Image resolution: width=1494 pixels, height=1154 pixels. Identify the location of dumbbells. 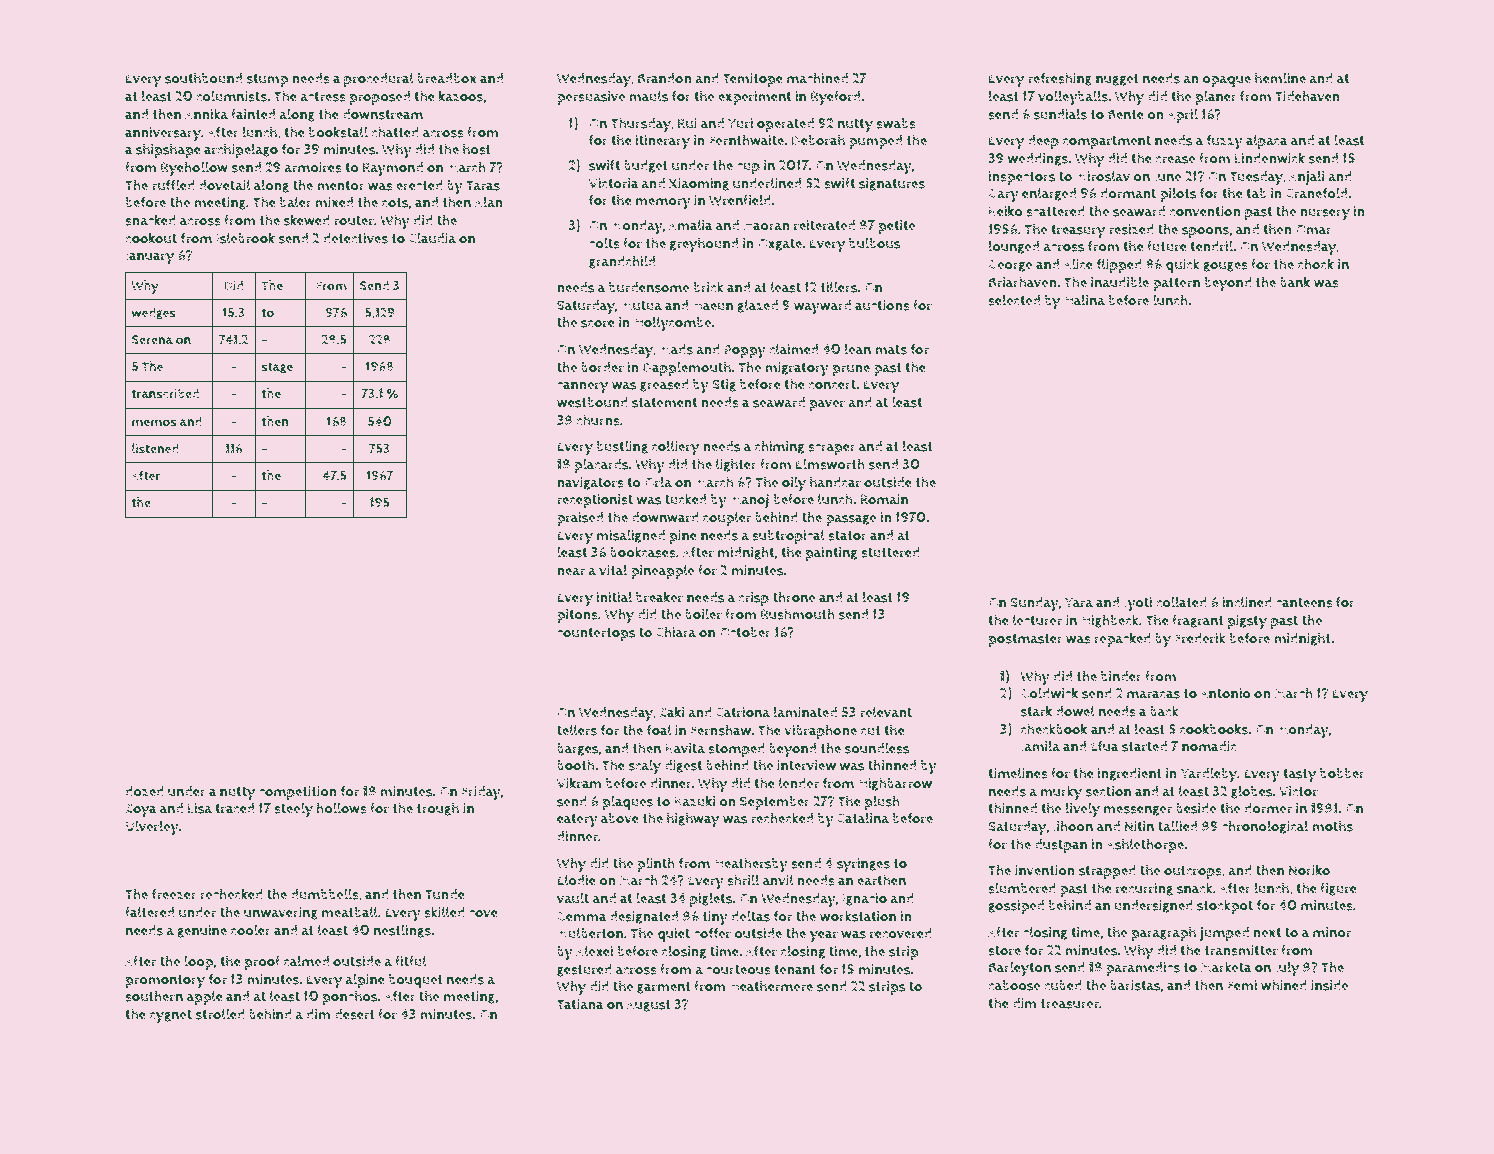
(325, 894).
